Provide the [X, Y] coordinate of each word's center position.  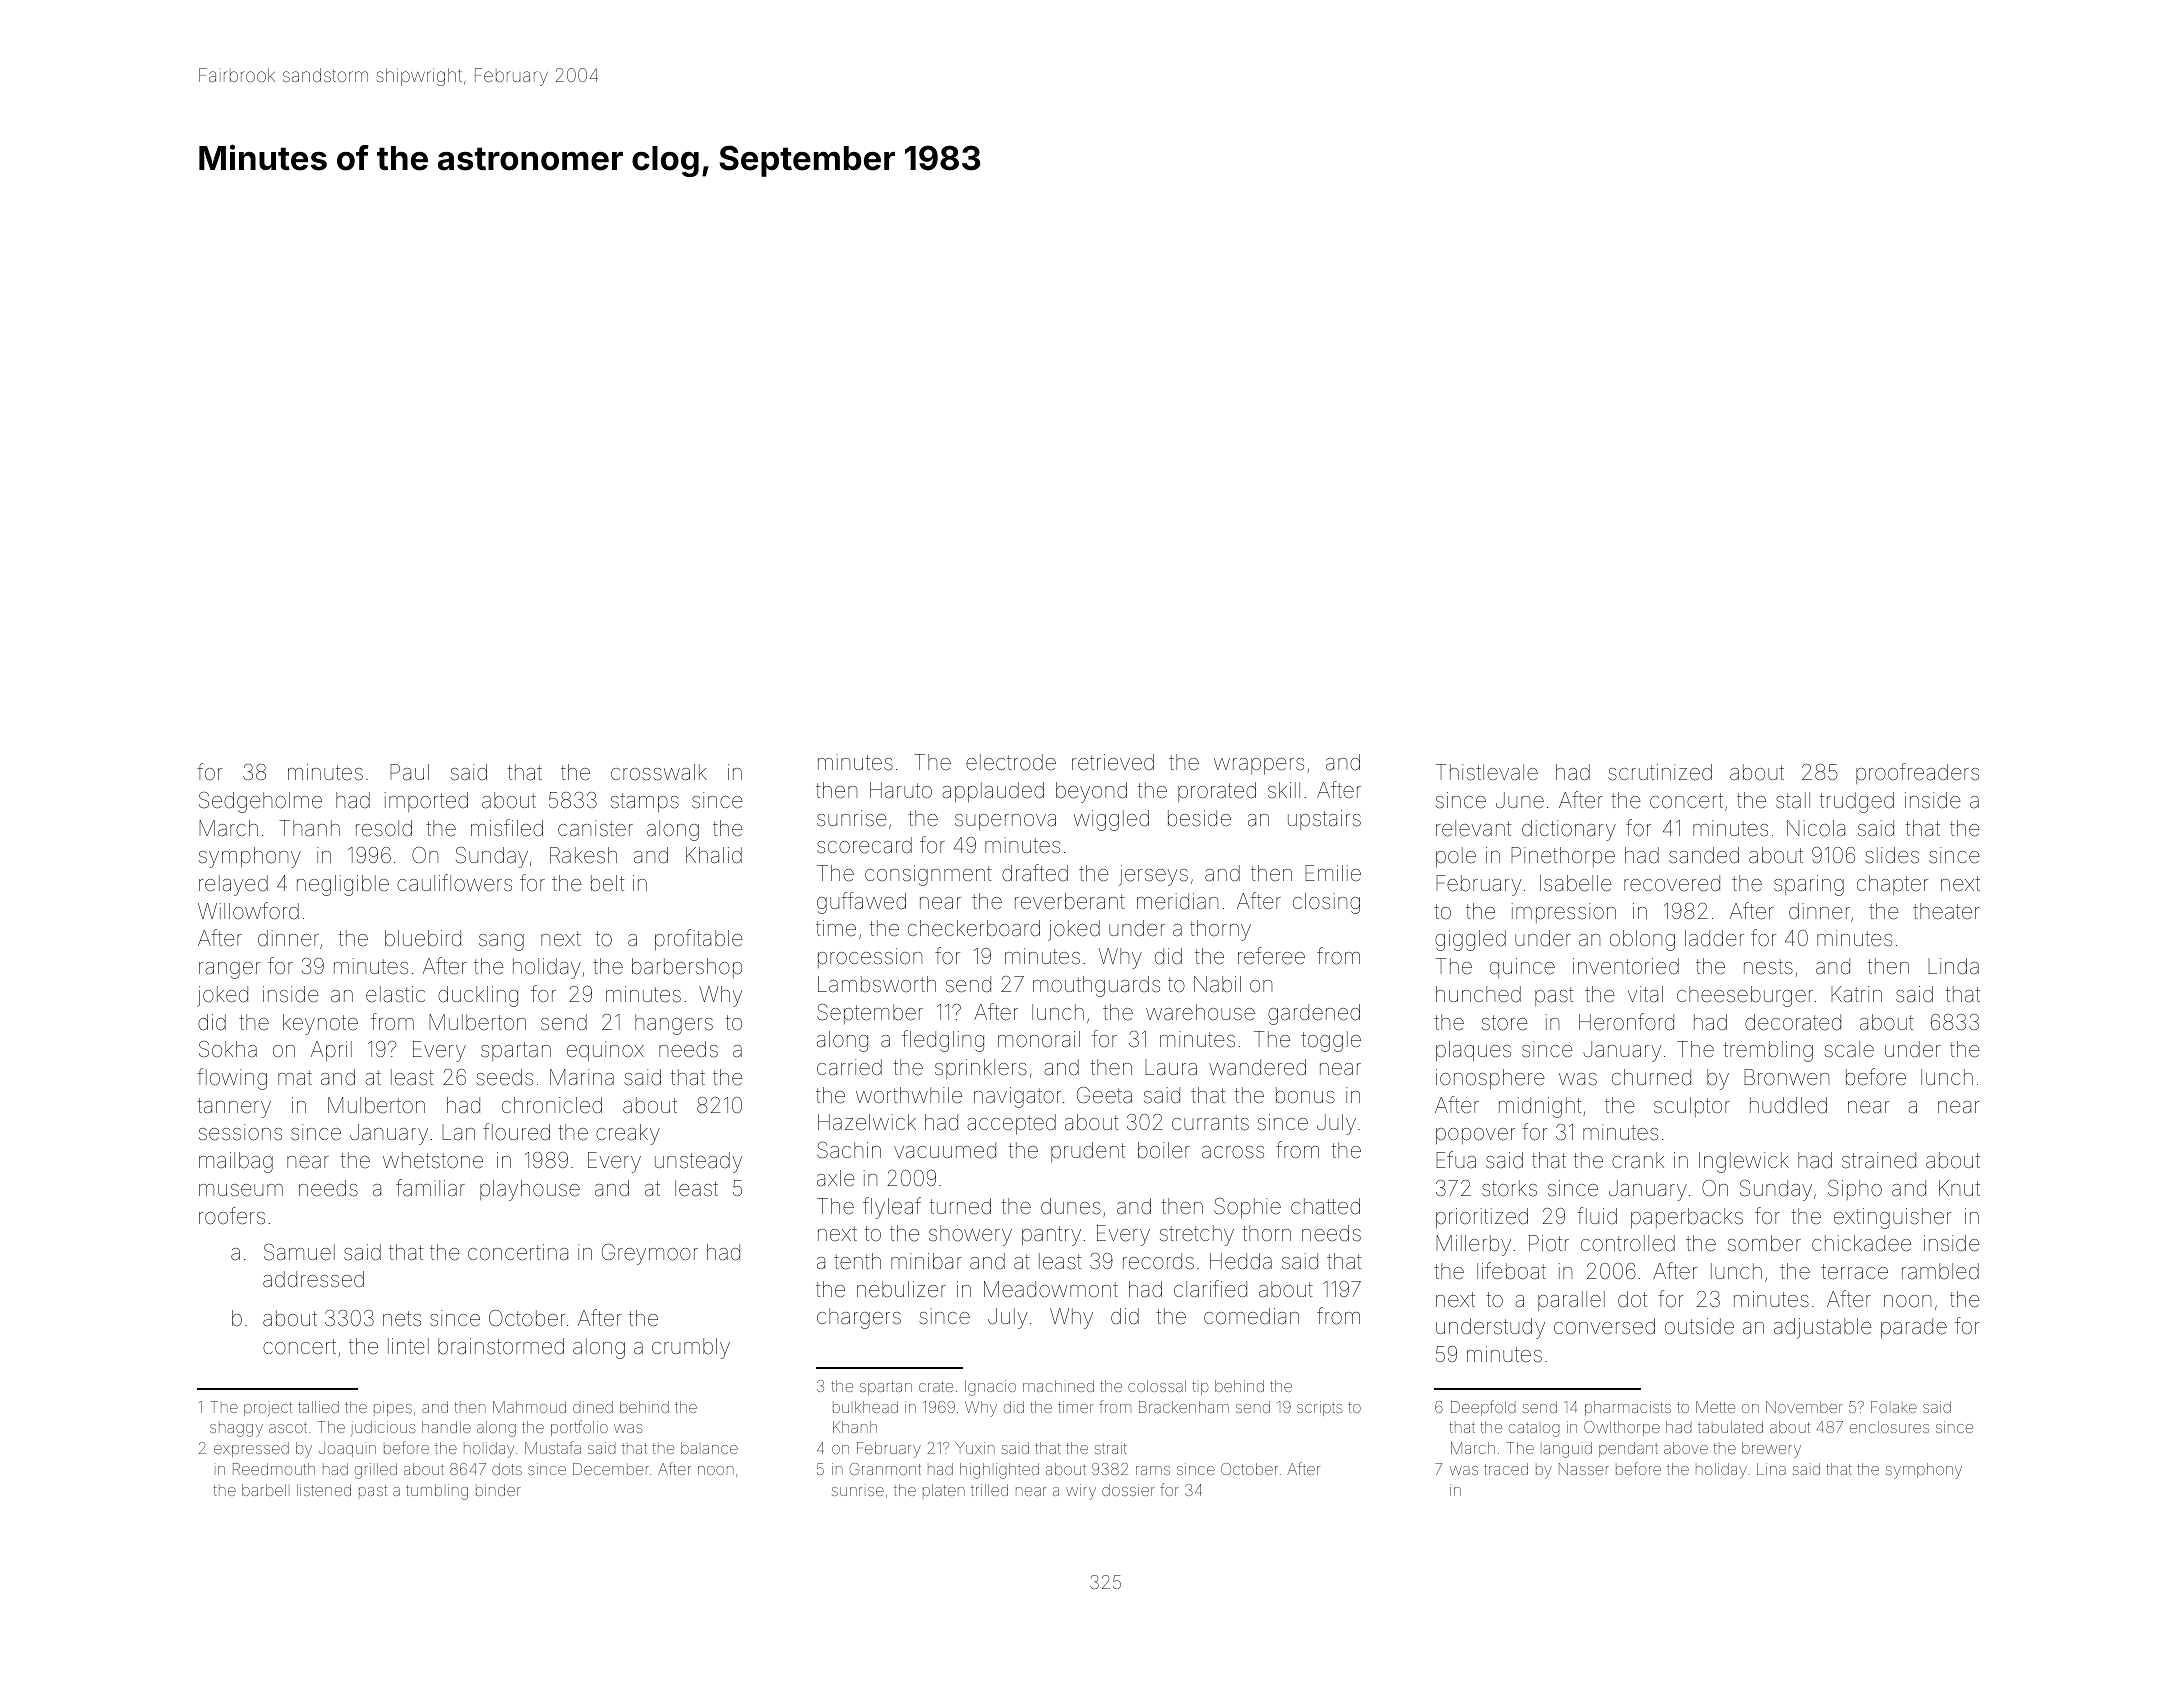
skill [1284, 790]
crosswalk [659, 772]
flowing [232, 1079]
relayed [233, 885]
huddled [1788, 1105]
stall [1793, 800]
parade [1914, 1328]
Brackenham [1184, 1407]
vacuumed [945, 1150]
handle [446, 1427]
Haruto [901, 790]
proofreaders [1917, 773]
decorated [1793, 1022]
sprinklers [981, 1069]
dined [593, 1407]
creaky [628, 1134]
